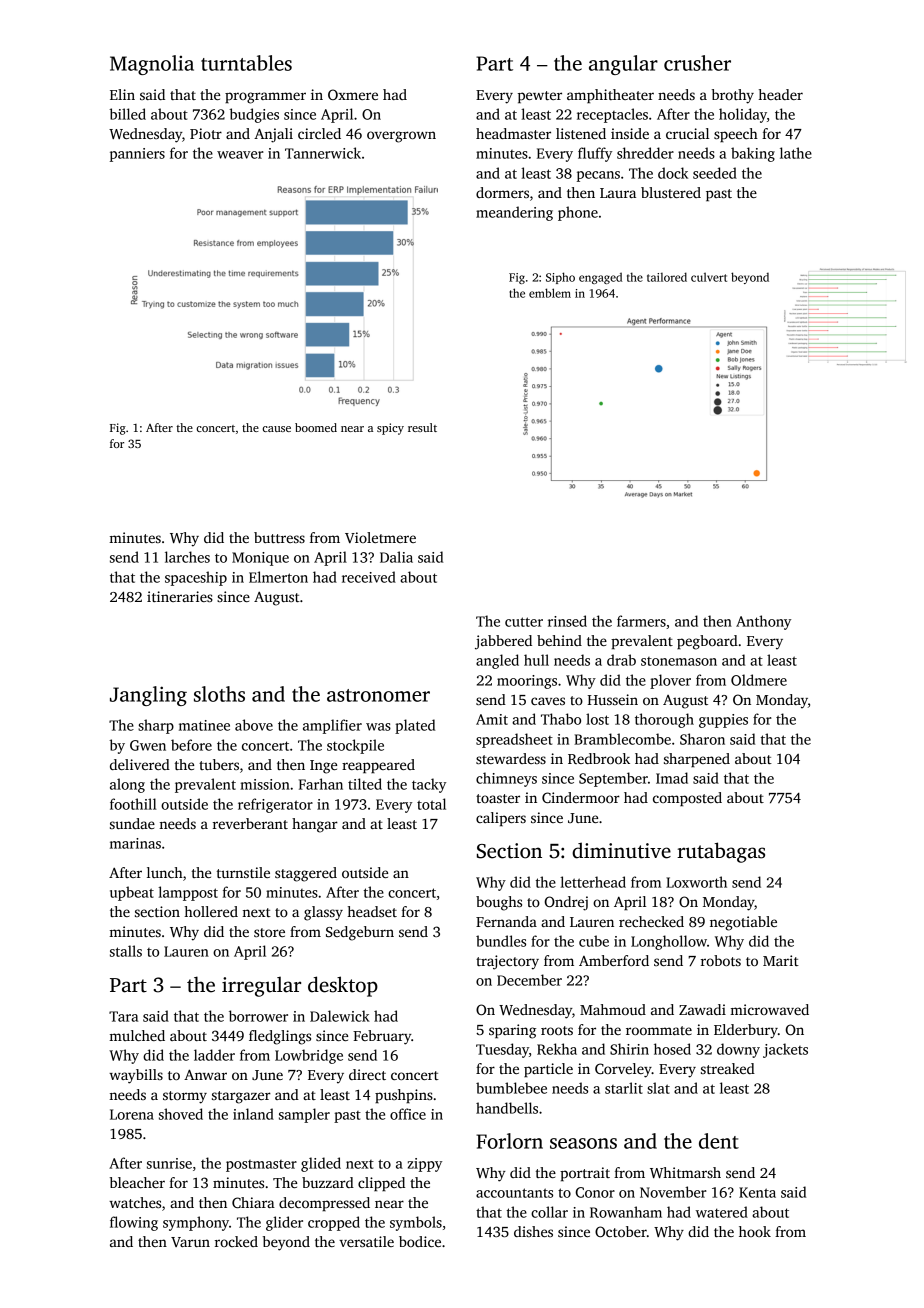  I want to click on Oxmere, so click(353, 94).
